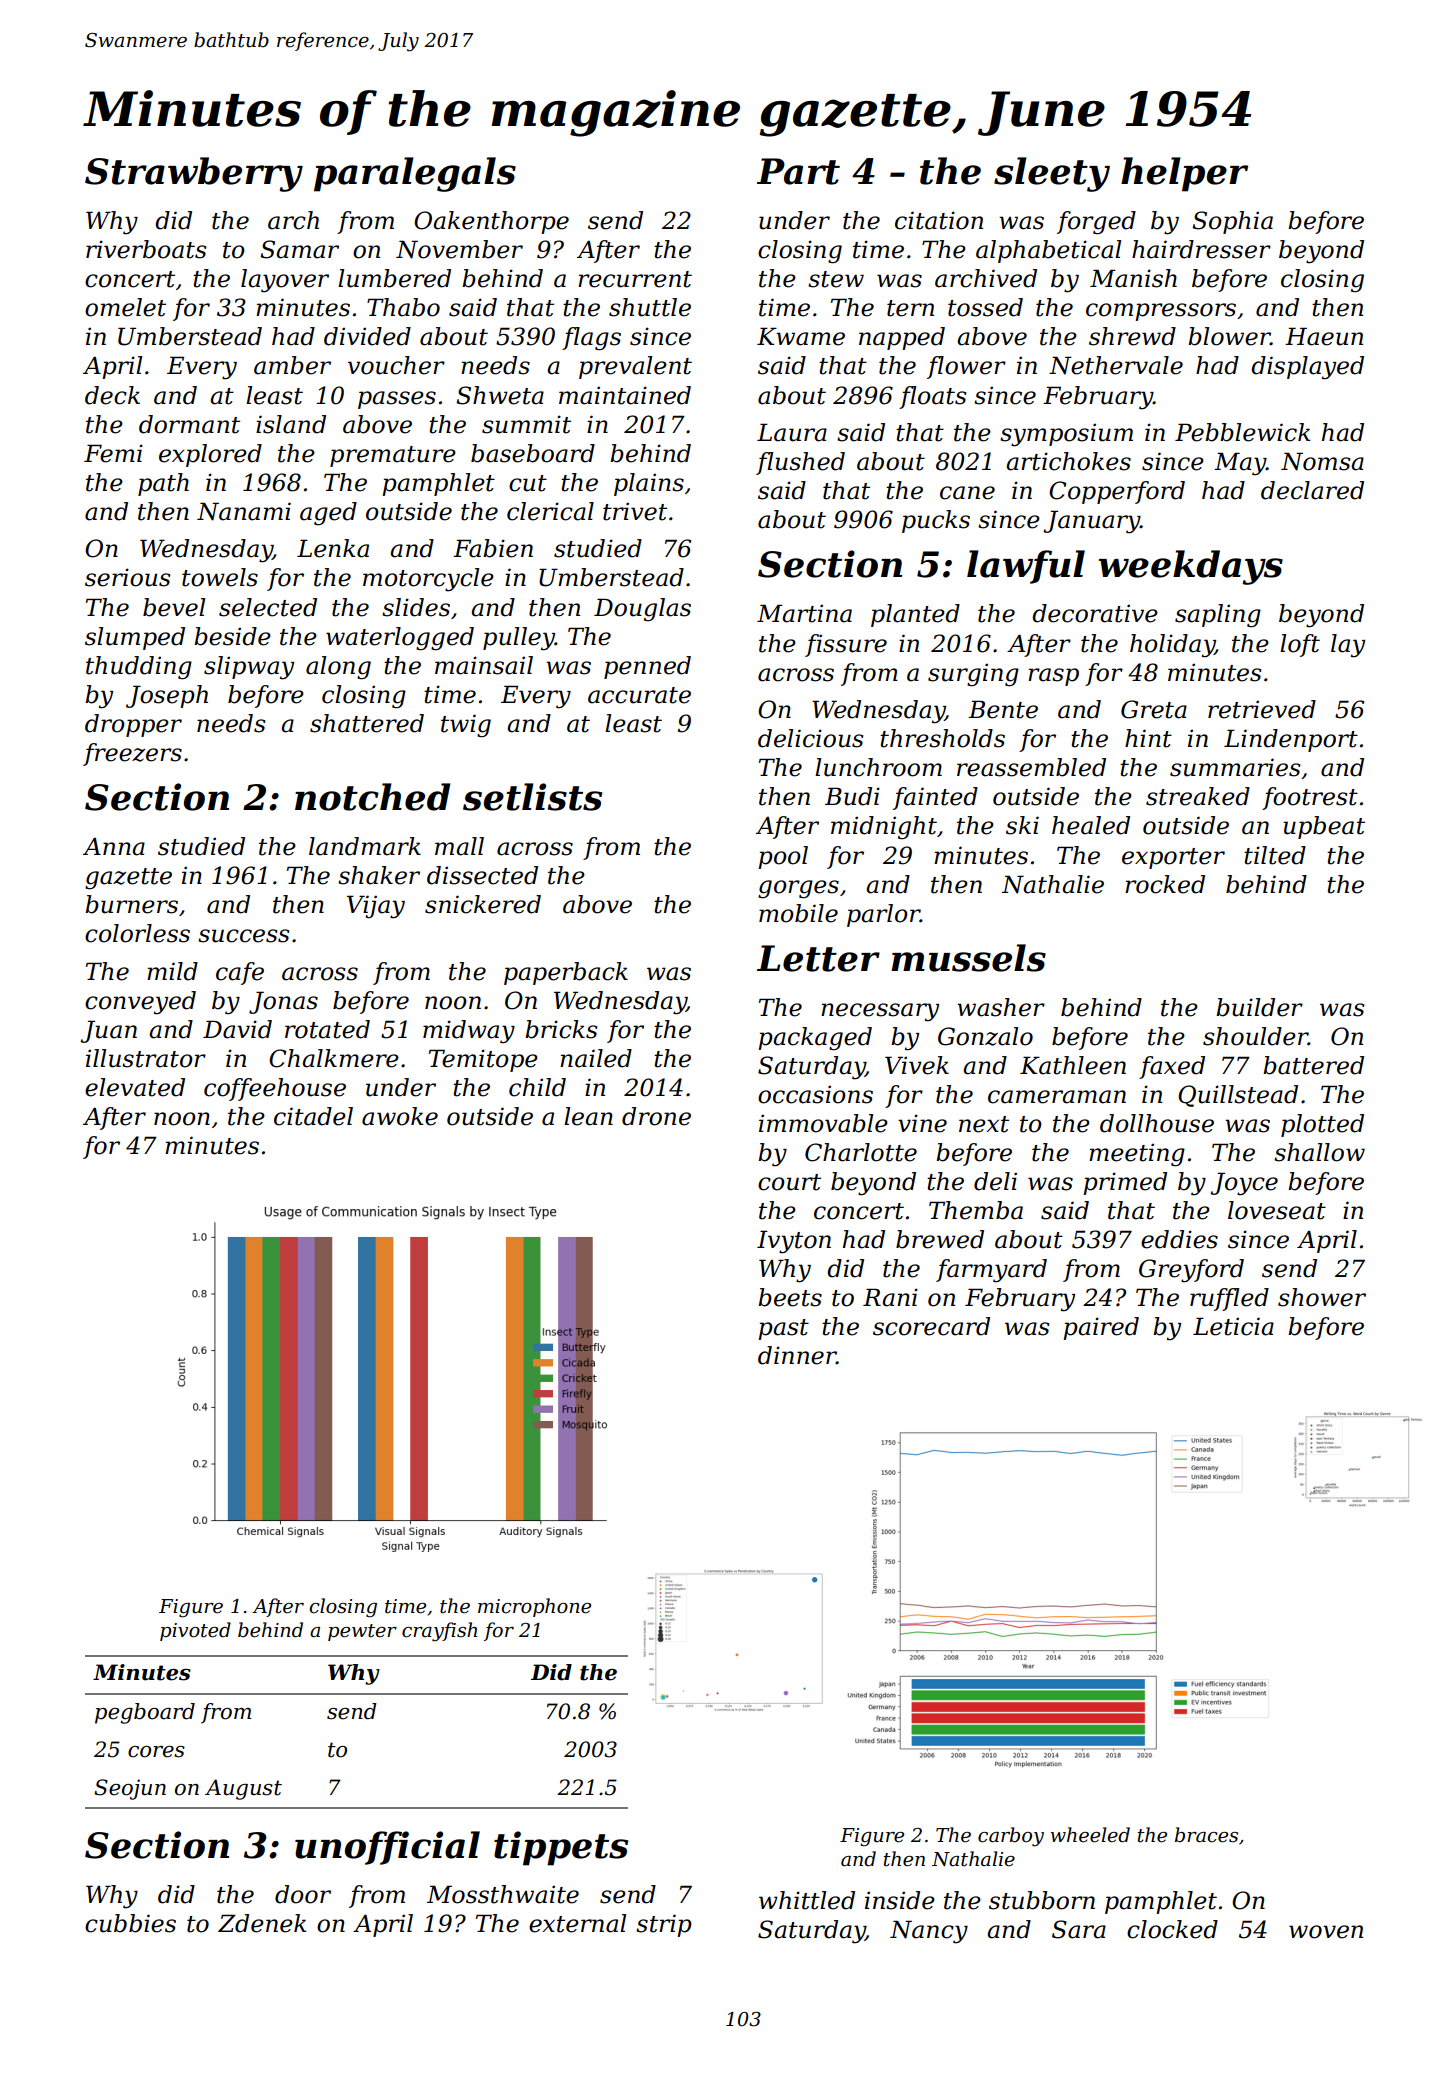  What do you see at coordinates (1324, 336) in the page?
I see `Haeun` at bounding box center [1324, 336].
